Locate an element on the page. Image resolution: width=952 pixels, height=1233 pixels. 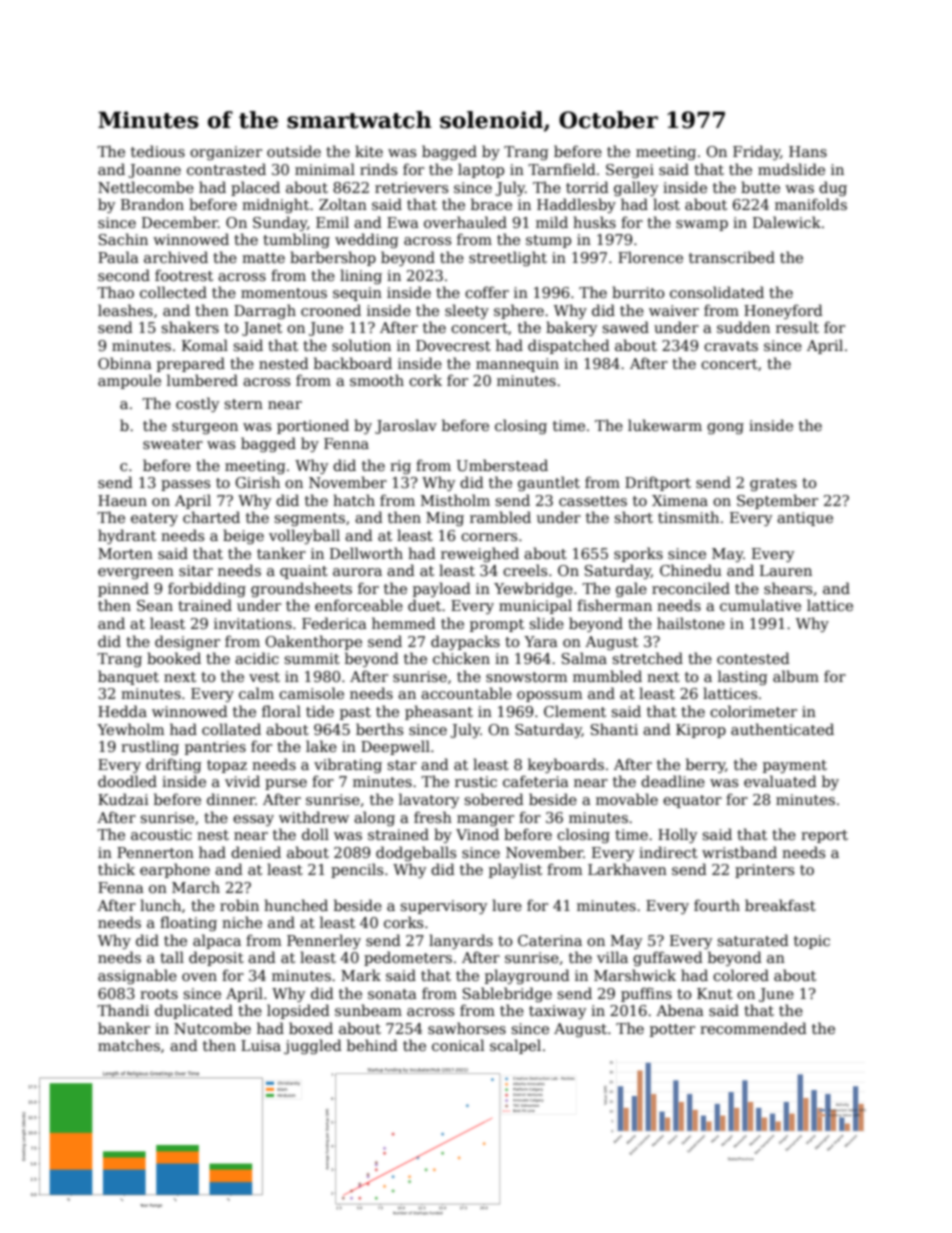
tedious is located at coordinates (158, 151).
